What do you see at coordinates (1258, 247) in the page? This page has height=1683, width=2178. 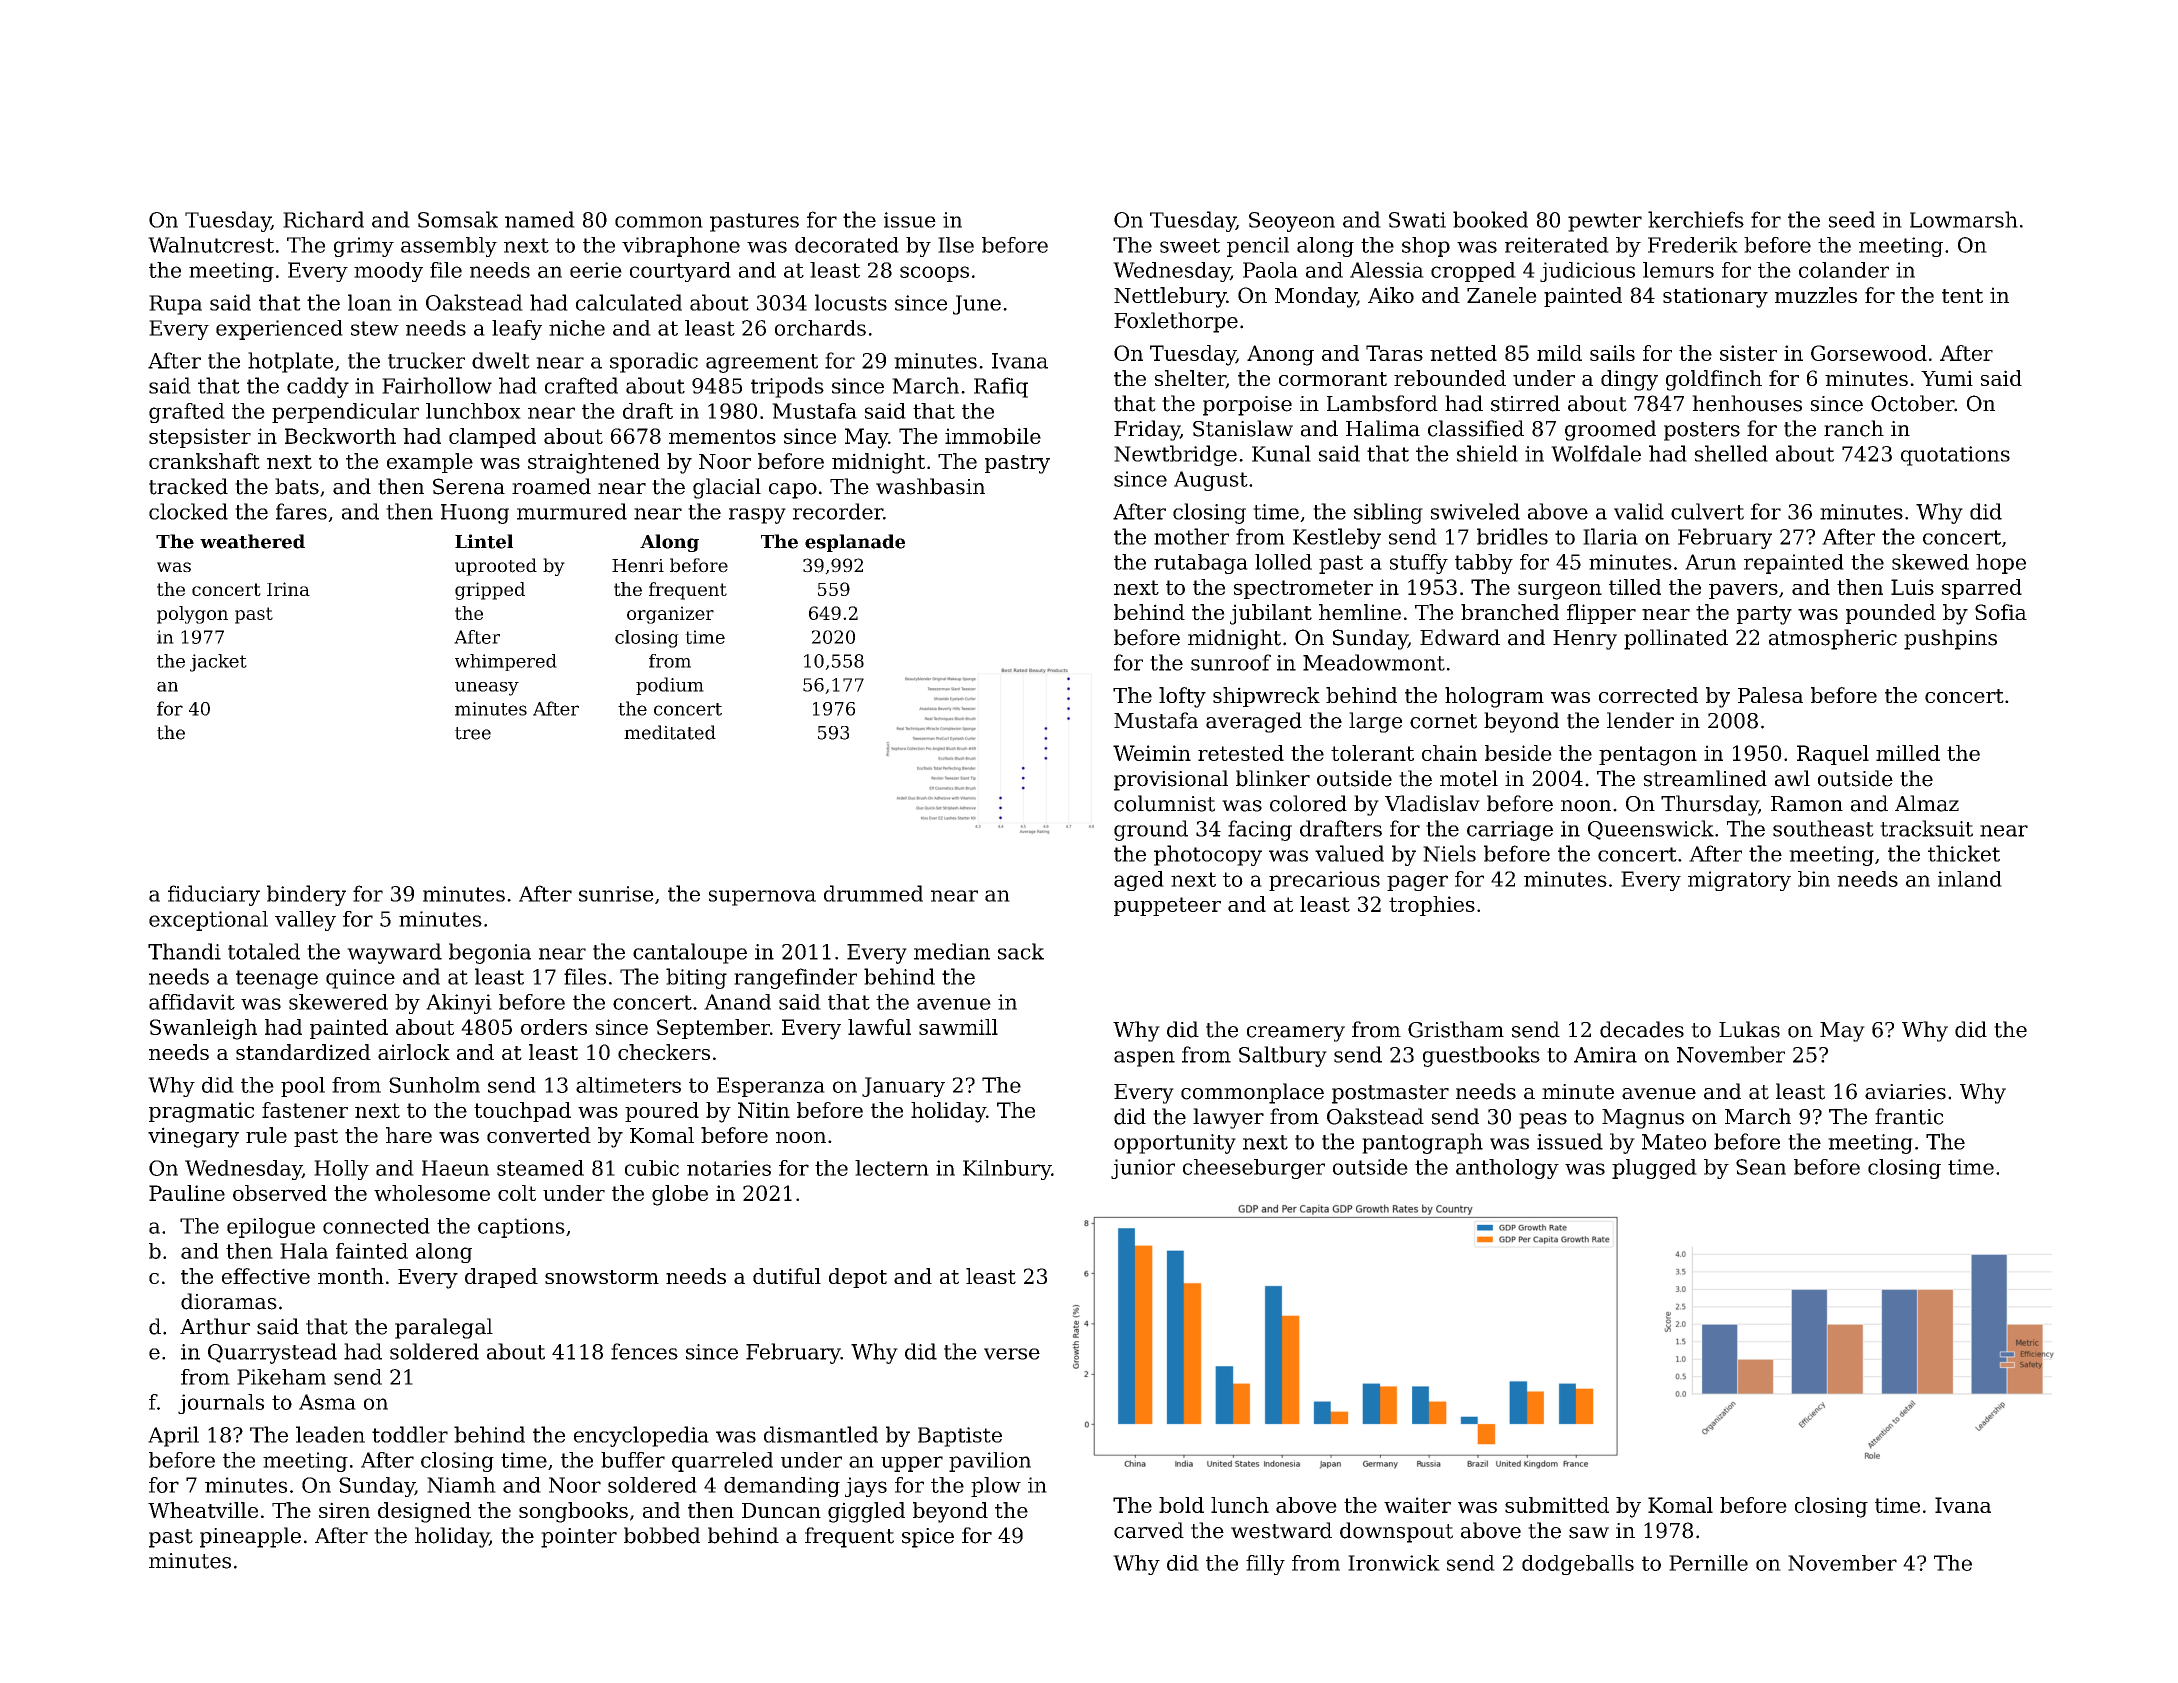 I see `pencil` at bounding box center [1258, 247].
